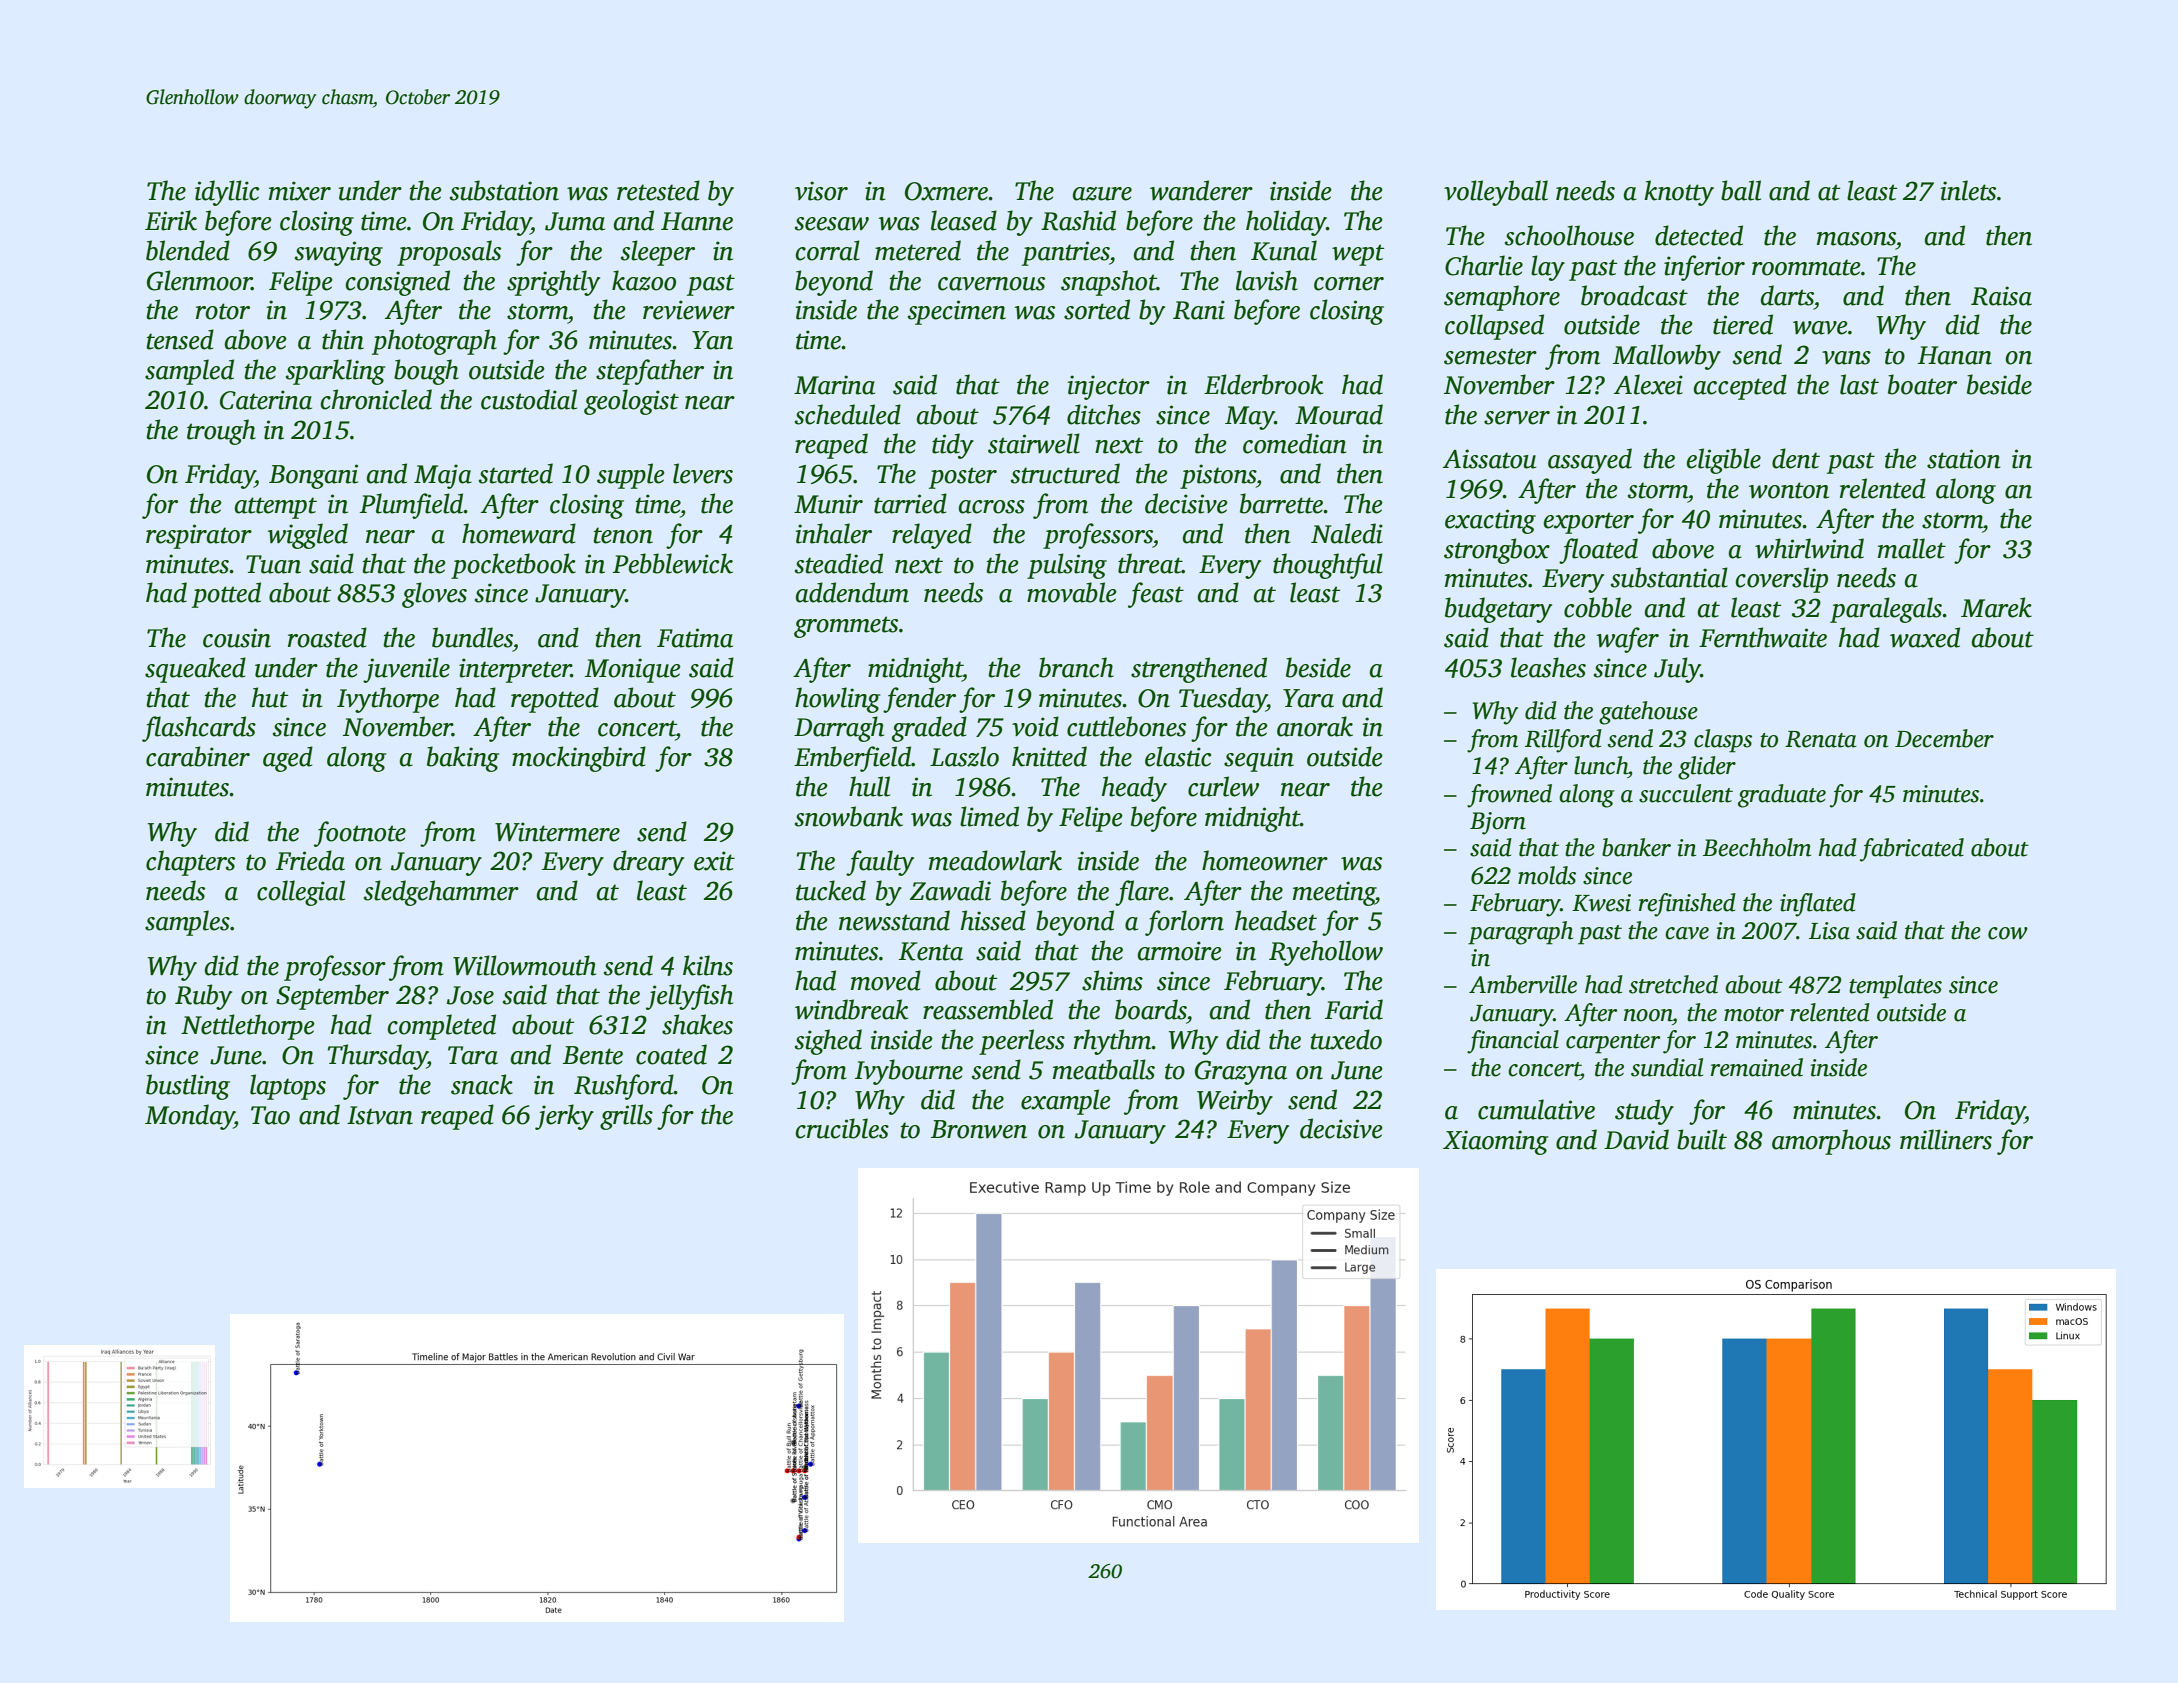 Image resolution: width=2178 pixels, height=1683 pixels. What do you see at coordinates (1895, 987) in the screenshot?
I see `templates` at bounding box center [1895, 987].
